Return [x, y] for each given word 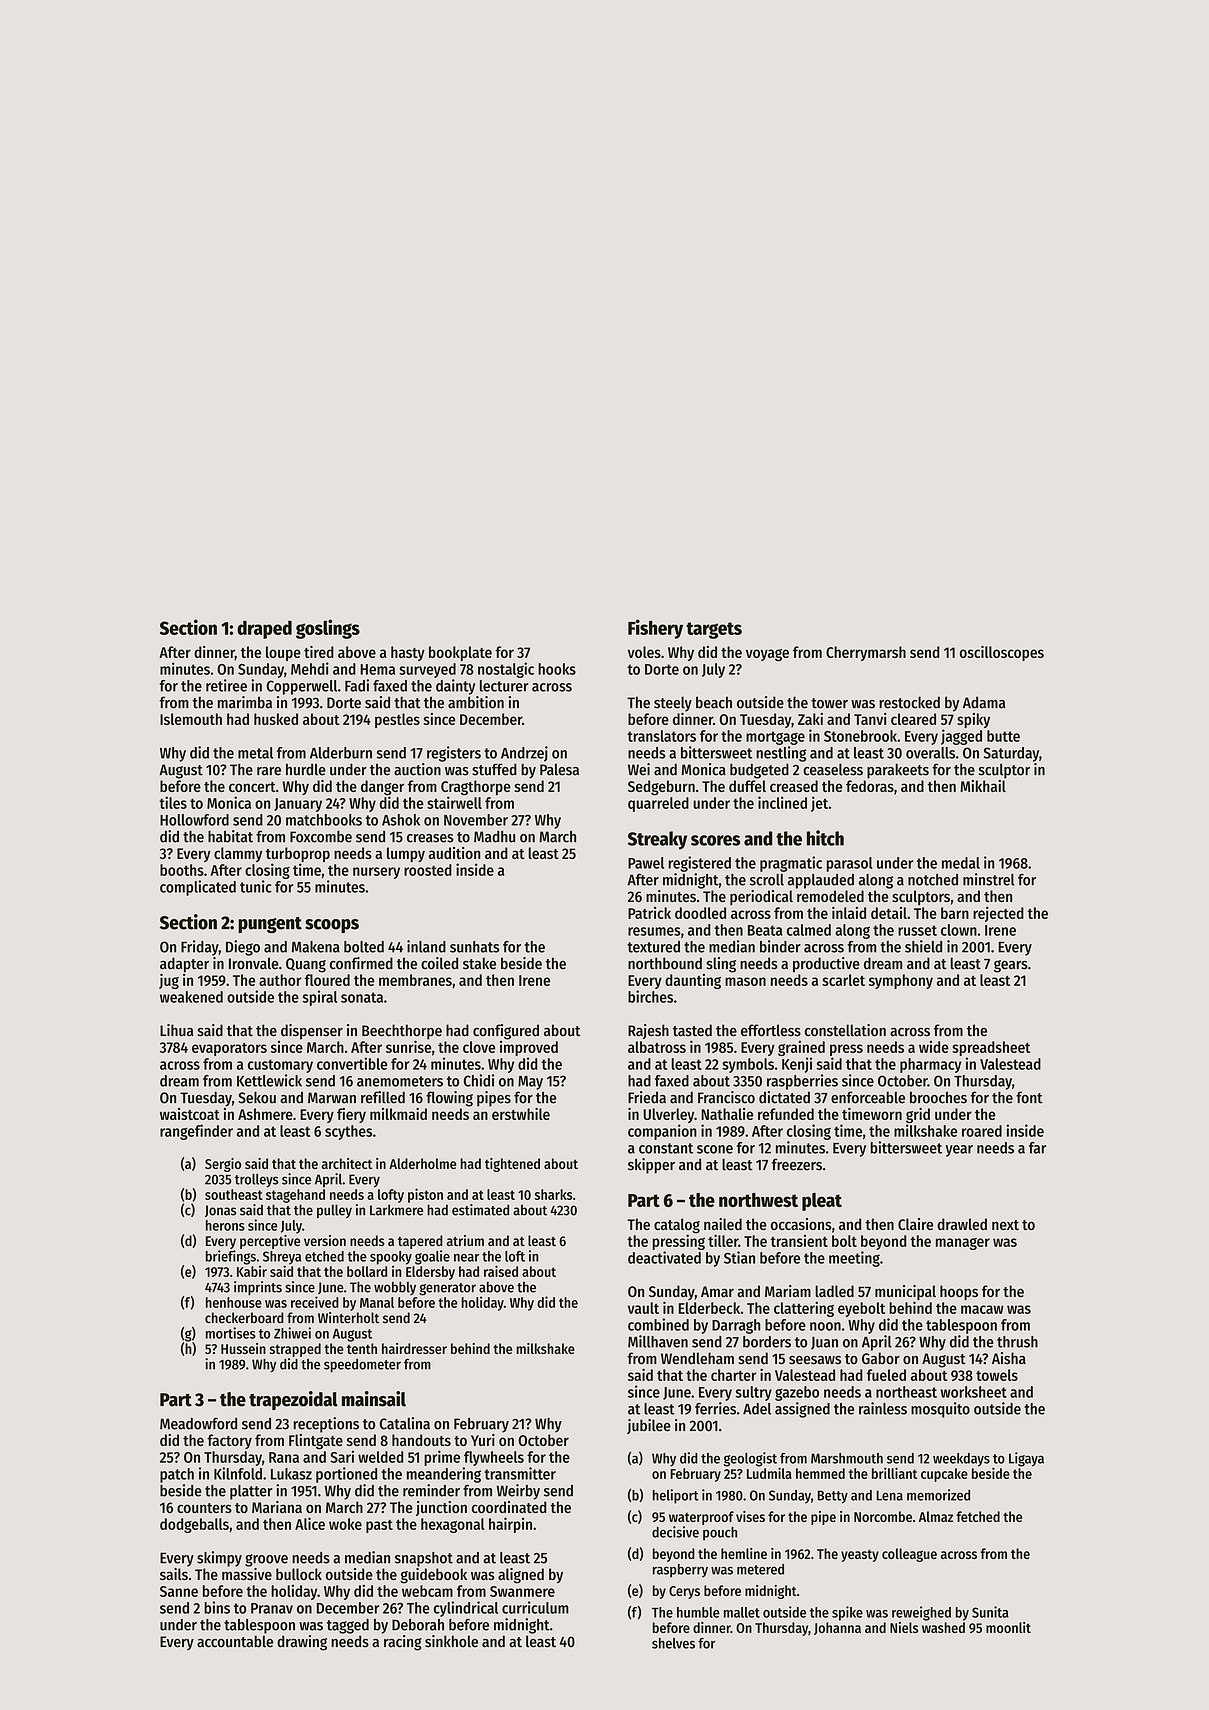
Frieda [647, 1097]
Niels [904, 1627]
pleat [822, 1202]
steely [673, 704]
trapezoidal [293, 1400]
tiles [173, 802]
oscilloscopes [1002, 653]
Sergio [223, 1165]
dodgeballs [194, 1525]
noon [825, 1326]
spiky [973, 720]
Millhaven [658, 1341]
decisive [675, 1532]
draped [264, 630]
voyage [767, 655]
